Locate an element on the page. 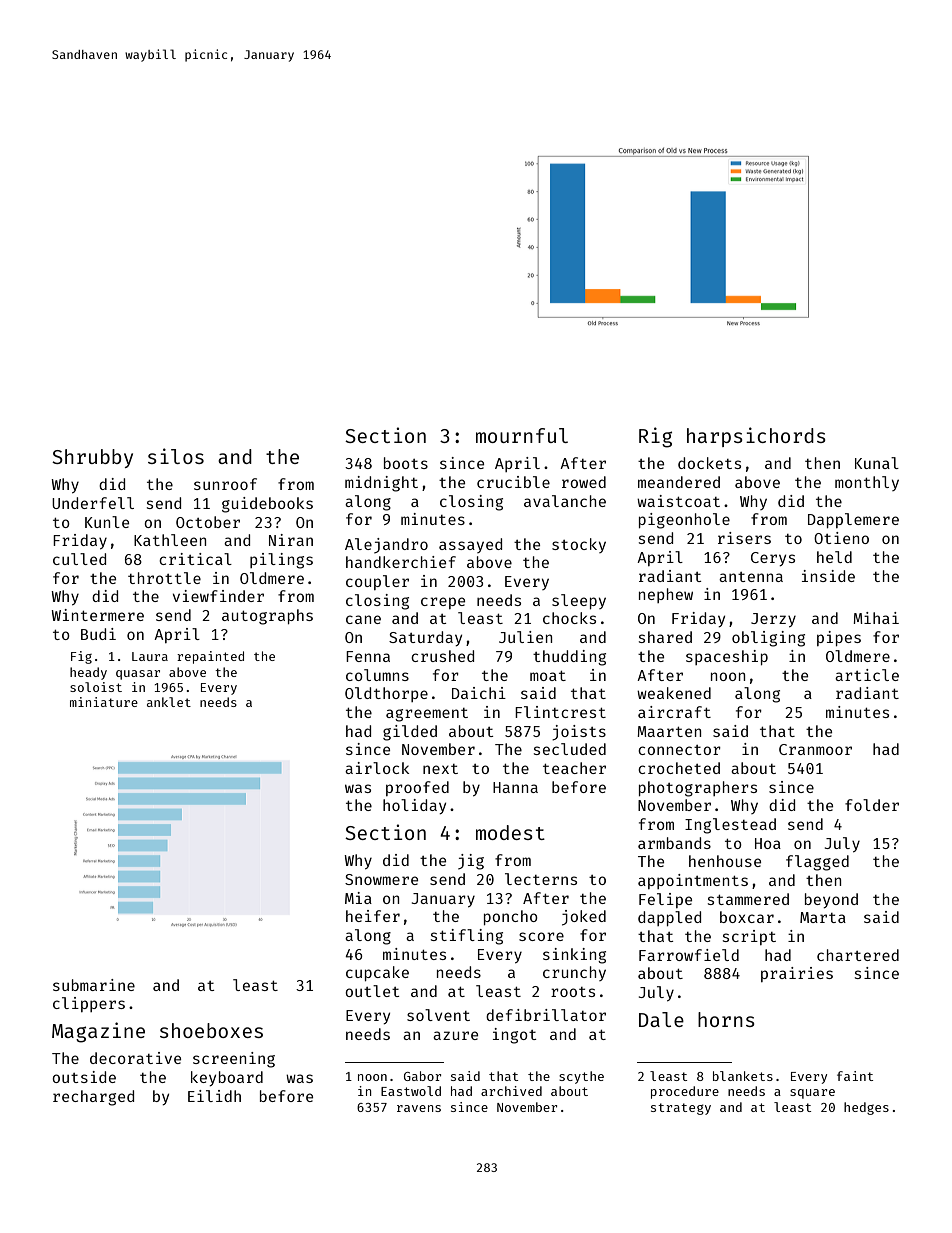  flagged is located at coordinates (817, 863).
